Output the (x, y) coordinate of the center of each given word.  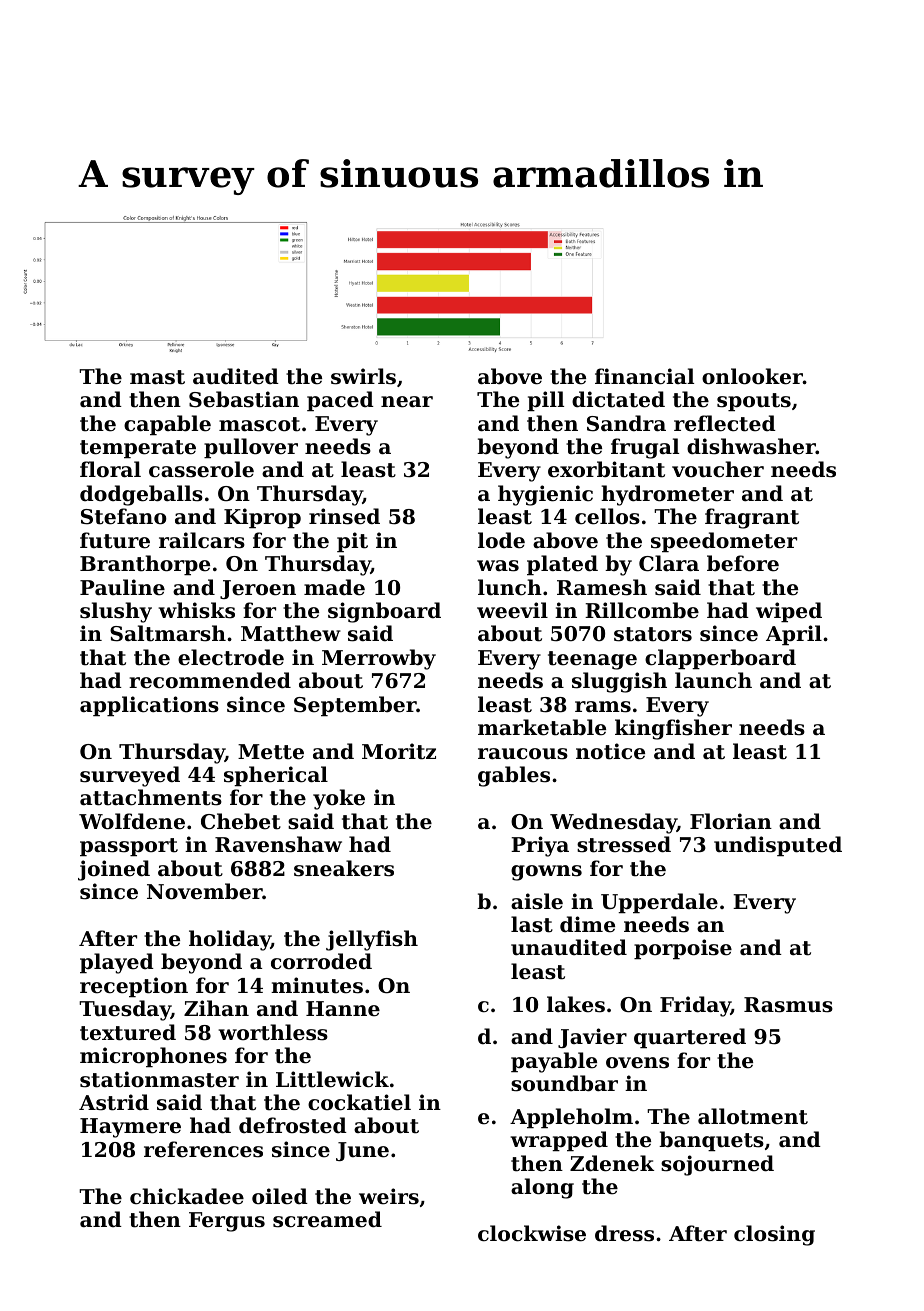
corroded (321, 961)
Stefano (124, 516)
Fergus (227, 1222)
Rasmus (788, 1005)
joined (114, 870)
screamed (327, 1219)
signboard (384, 612)
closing (774, 1235)
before (743, 563)
